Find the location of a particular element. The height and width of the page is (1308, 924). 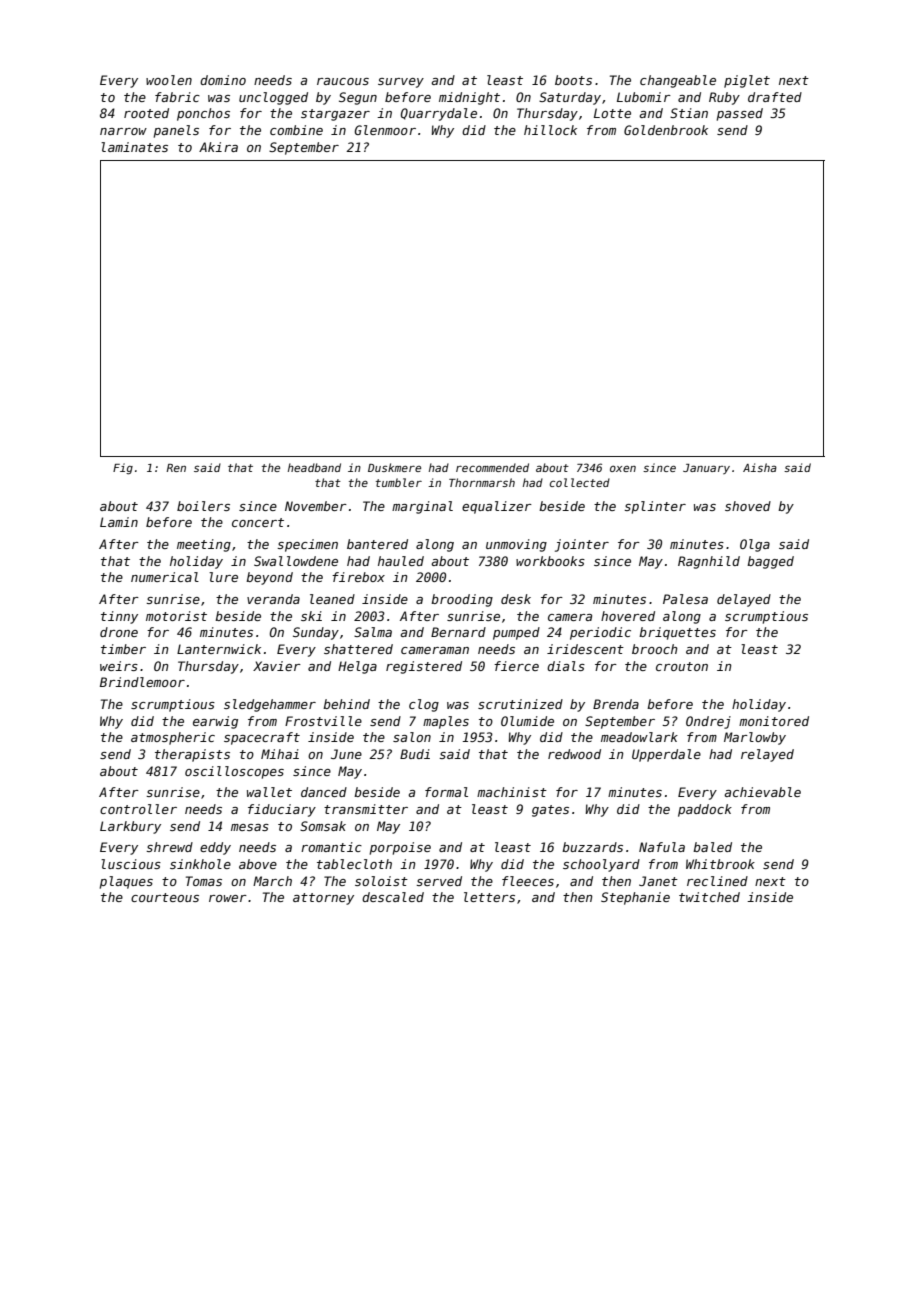

Thornmarsh is located at coordinates (482, 482).
